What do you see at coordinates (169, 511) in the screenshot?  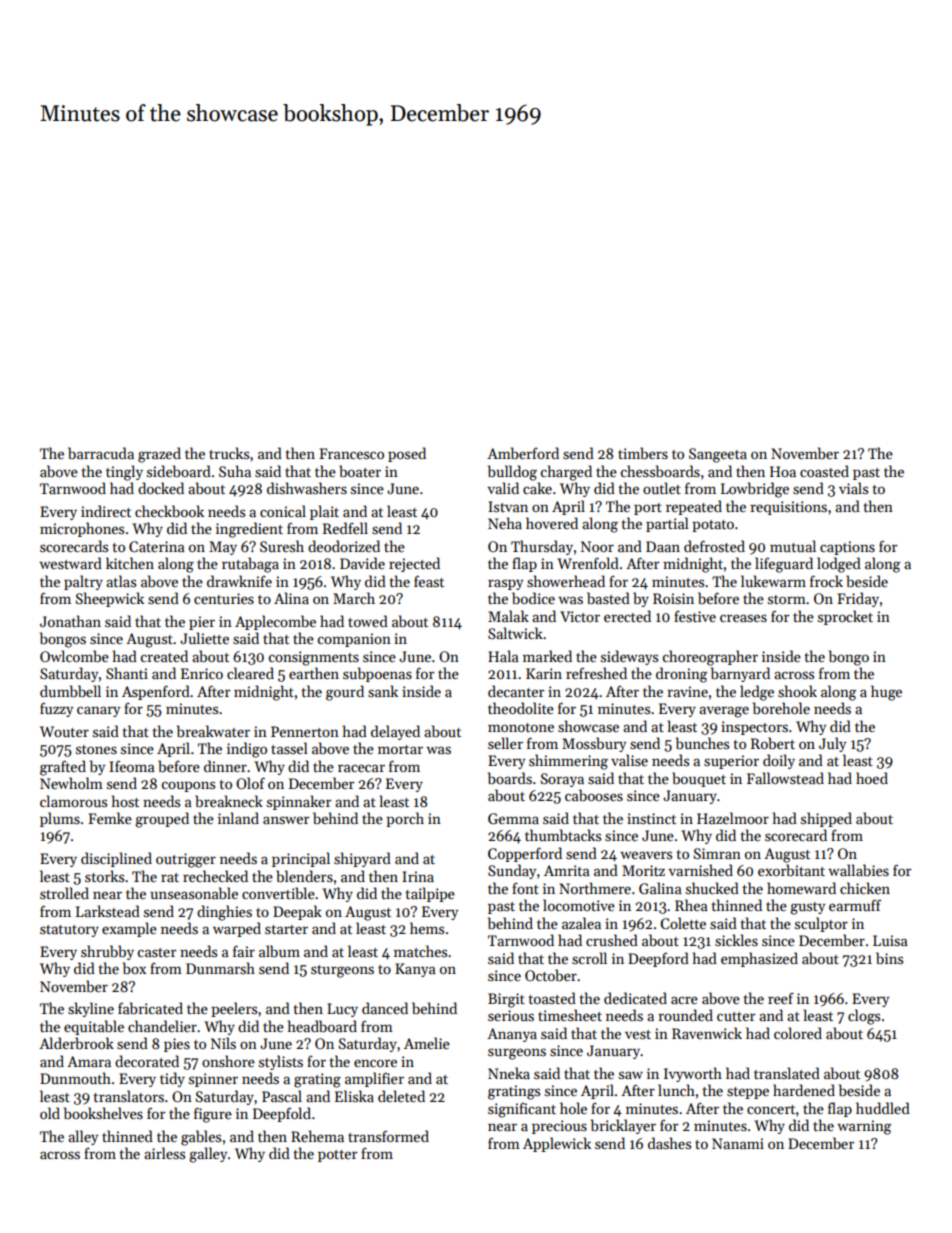 I see `checkbook` at bounding box center [169, 511].
